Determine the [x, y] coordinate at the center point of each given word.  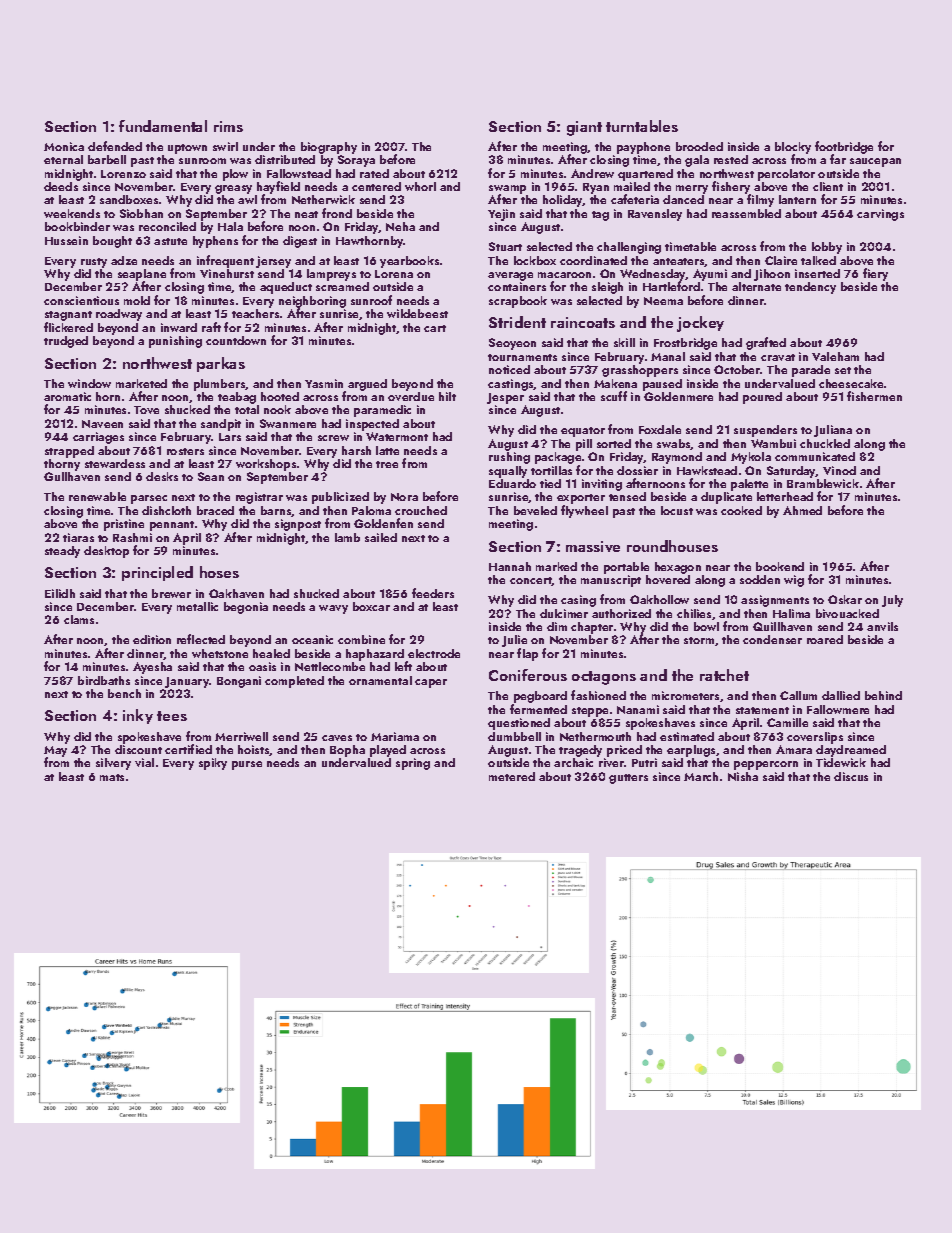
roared [825, 639]
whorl [420, 186]
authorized [621, 613]
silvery [113, 764]
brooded [699, 146]
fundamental [163, 126]
